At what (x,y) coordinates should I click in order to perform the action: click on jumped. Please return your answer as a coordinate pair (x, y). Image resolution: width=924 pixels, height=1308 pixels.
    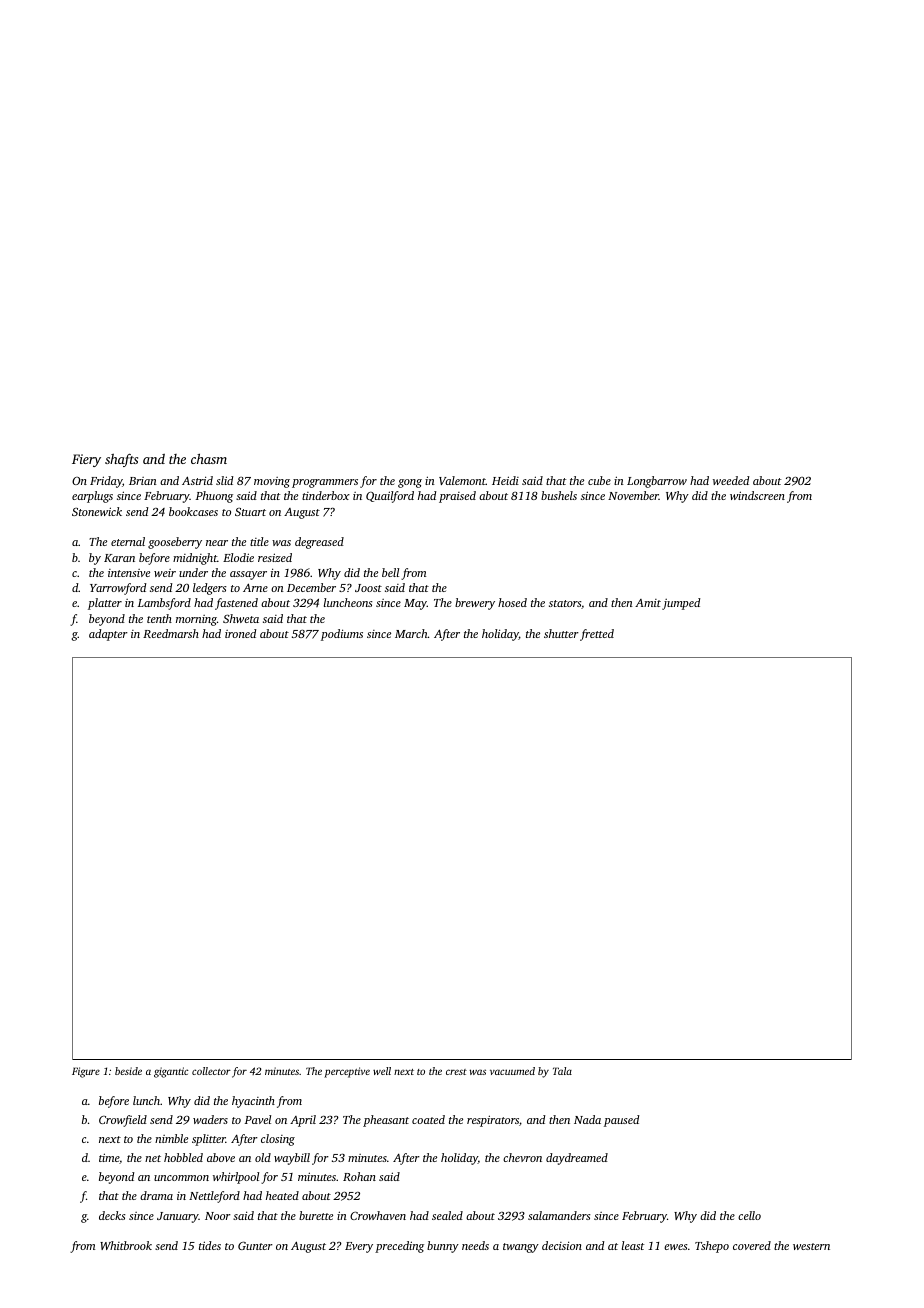
    Looking at the image, I should click on (681, 604).
